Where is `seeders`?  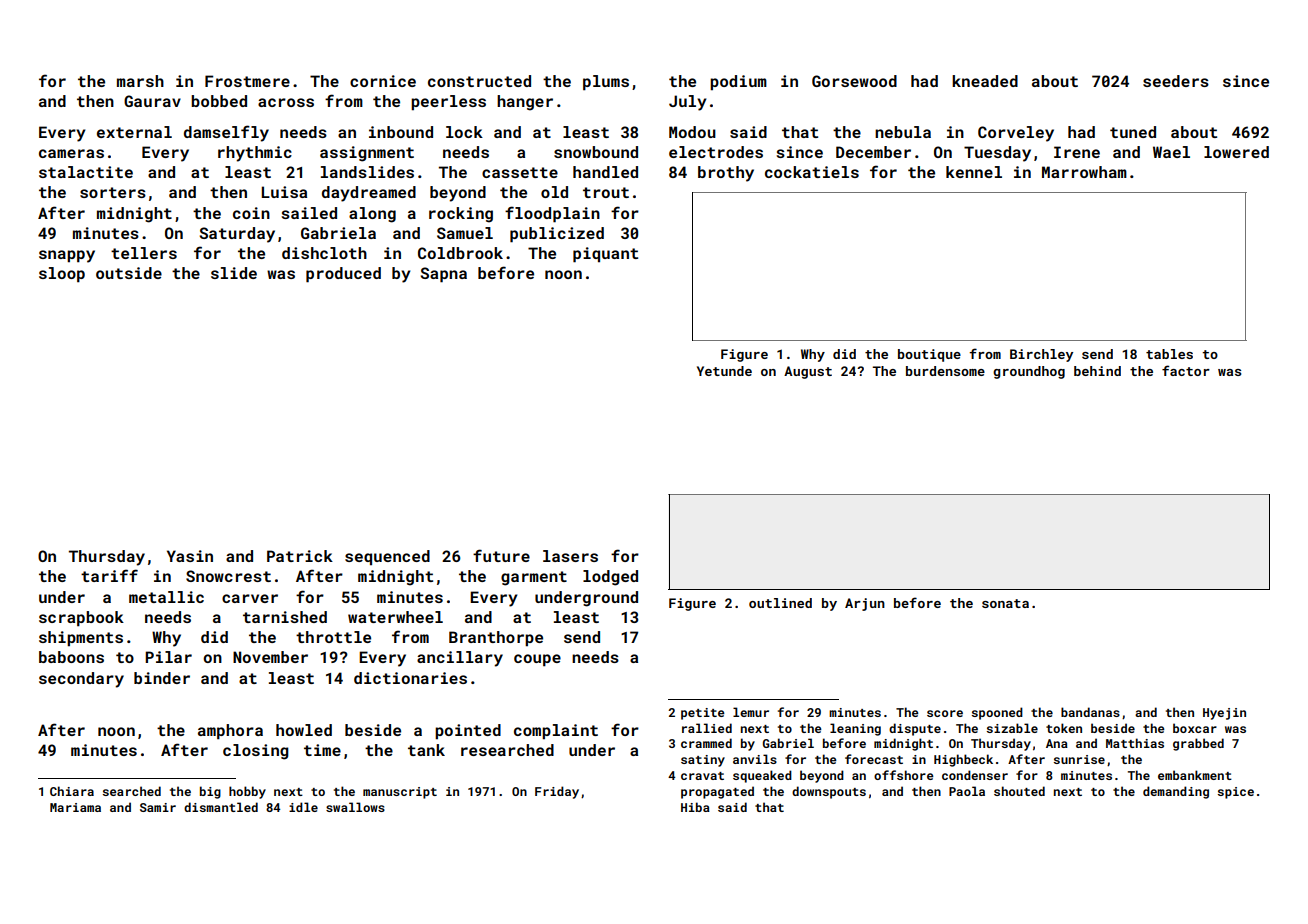
seeders is located at coordinates (1176, 81).
